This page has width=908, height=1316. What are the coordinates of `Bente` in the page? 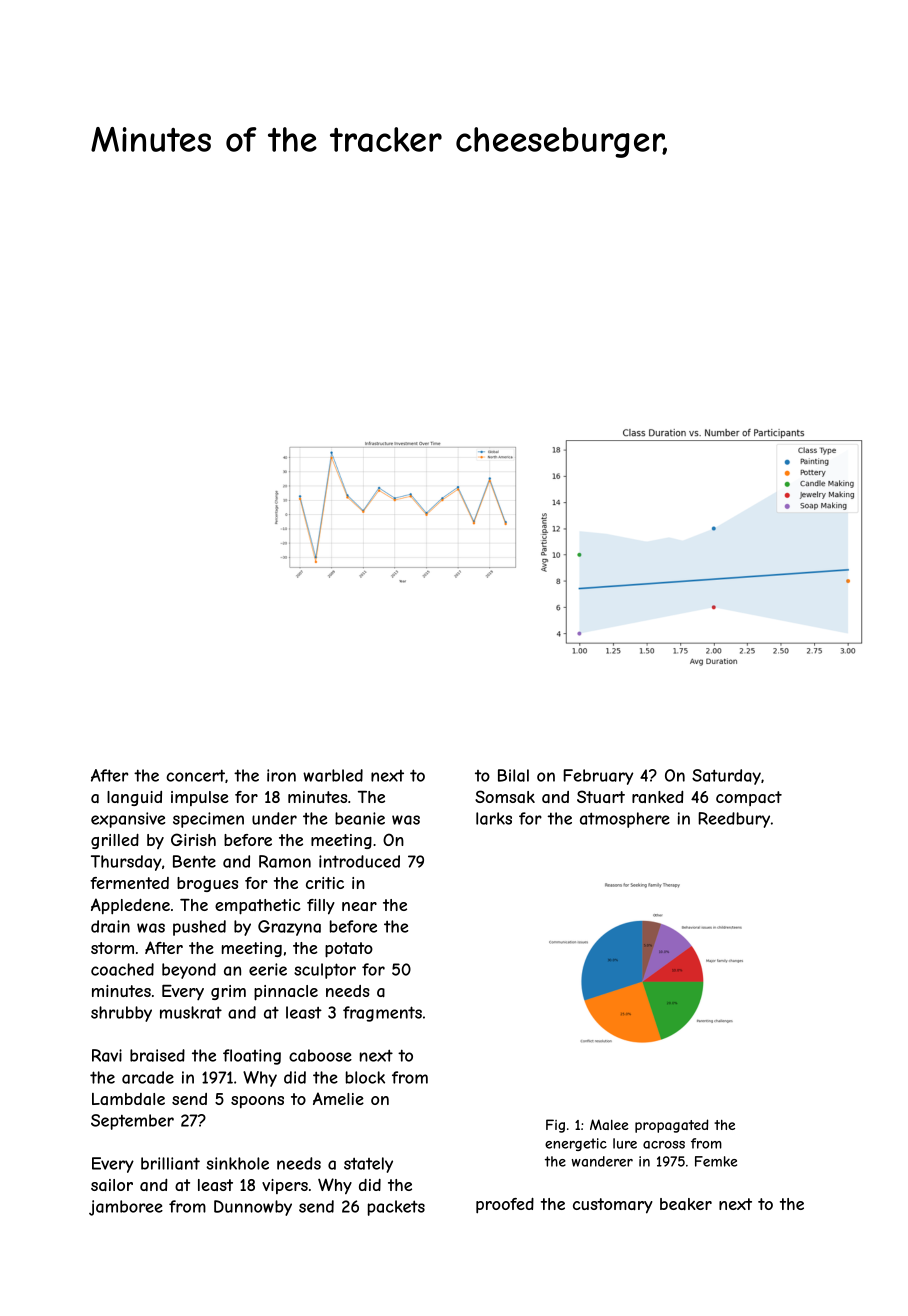 It's located at (194, 861).
